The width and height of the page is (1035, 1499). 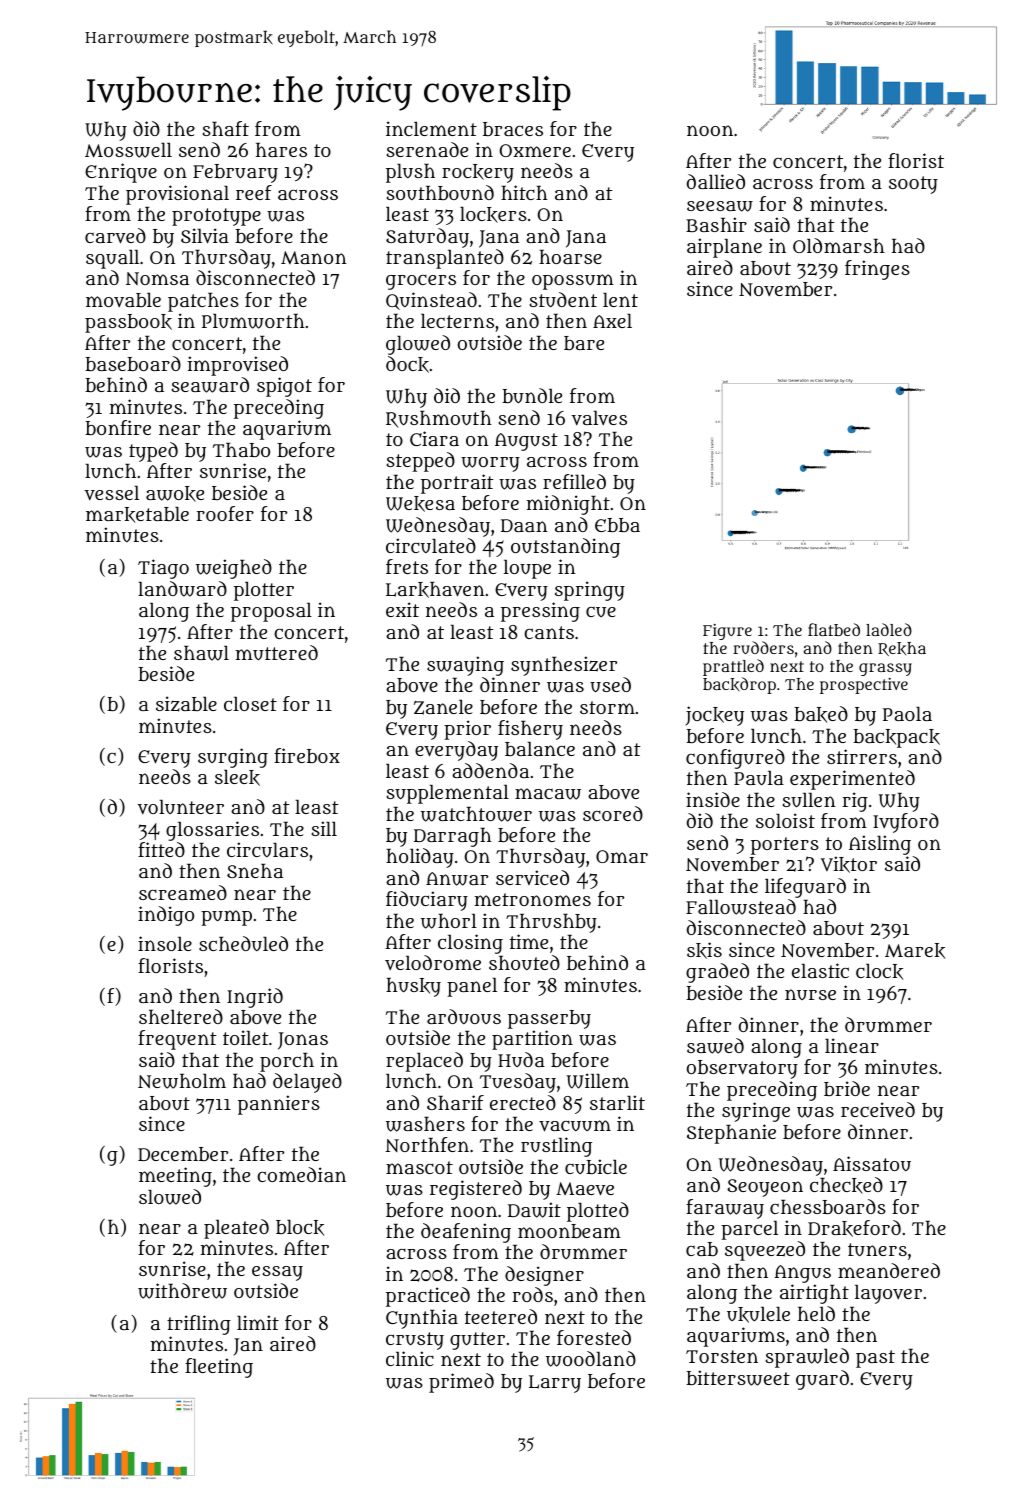 I want to click on Mosswell, so click(x=128, y=150).
